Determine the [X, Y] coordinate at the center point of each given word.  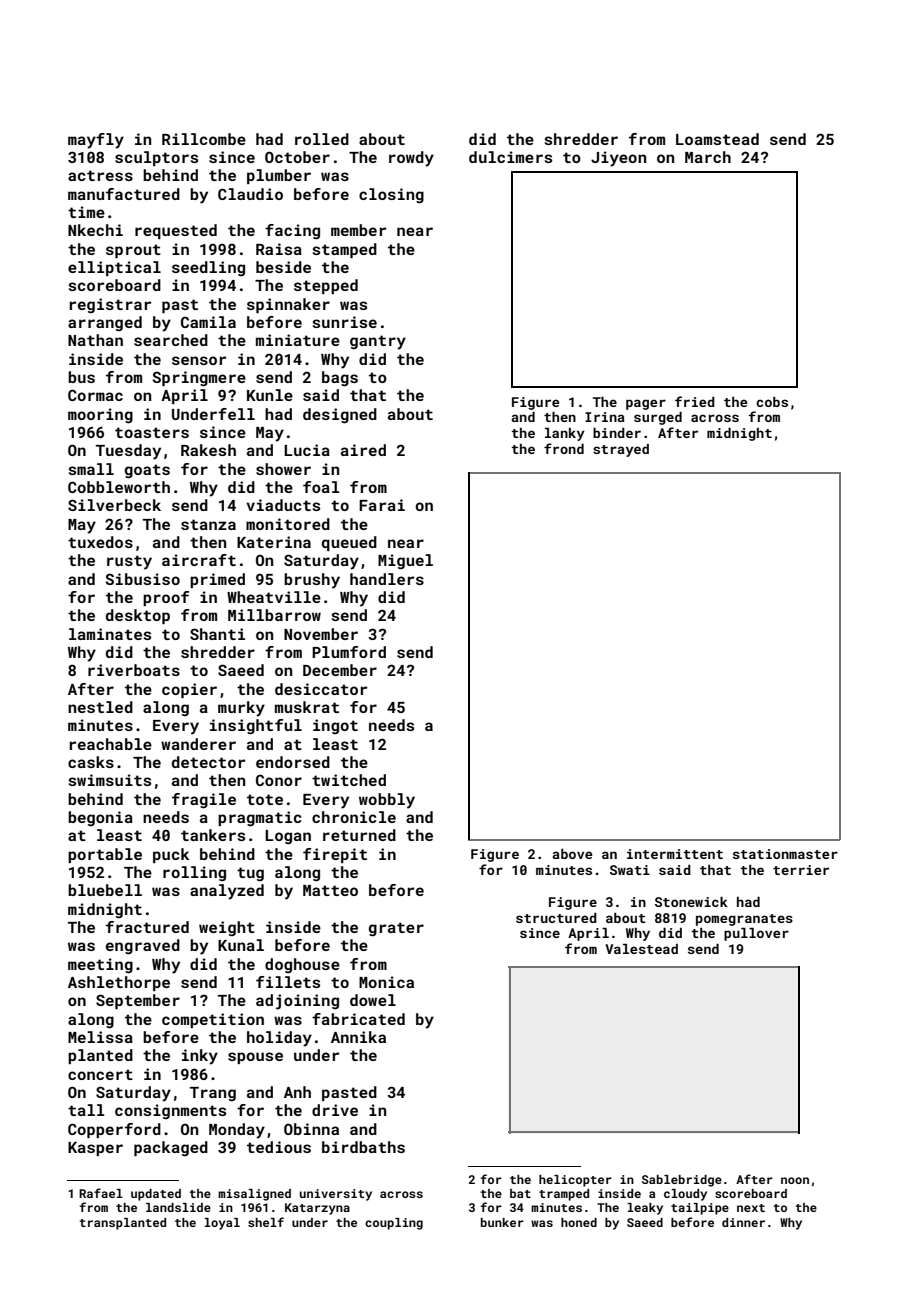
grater [396, 929]
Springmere [199, 379]
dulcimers [510, 157]
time [86, 212]
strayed [621, 450]
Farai [382, 505]
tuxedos [100, 542]
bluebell [105, 890]
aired [363, 450]
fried [695, 401]
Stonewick [691, 902]
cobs [772, 402]
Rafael [101, 1193]
